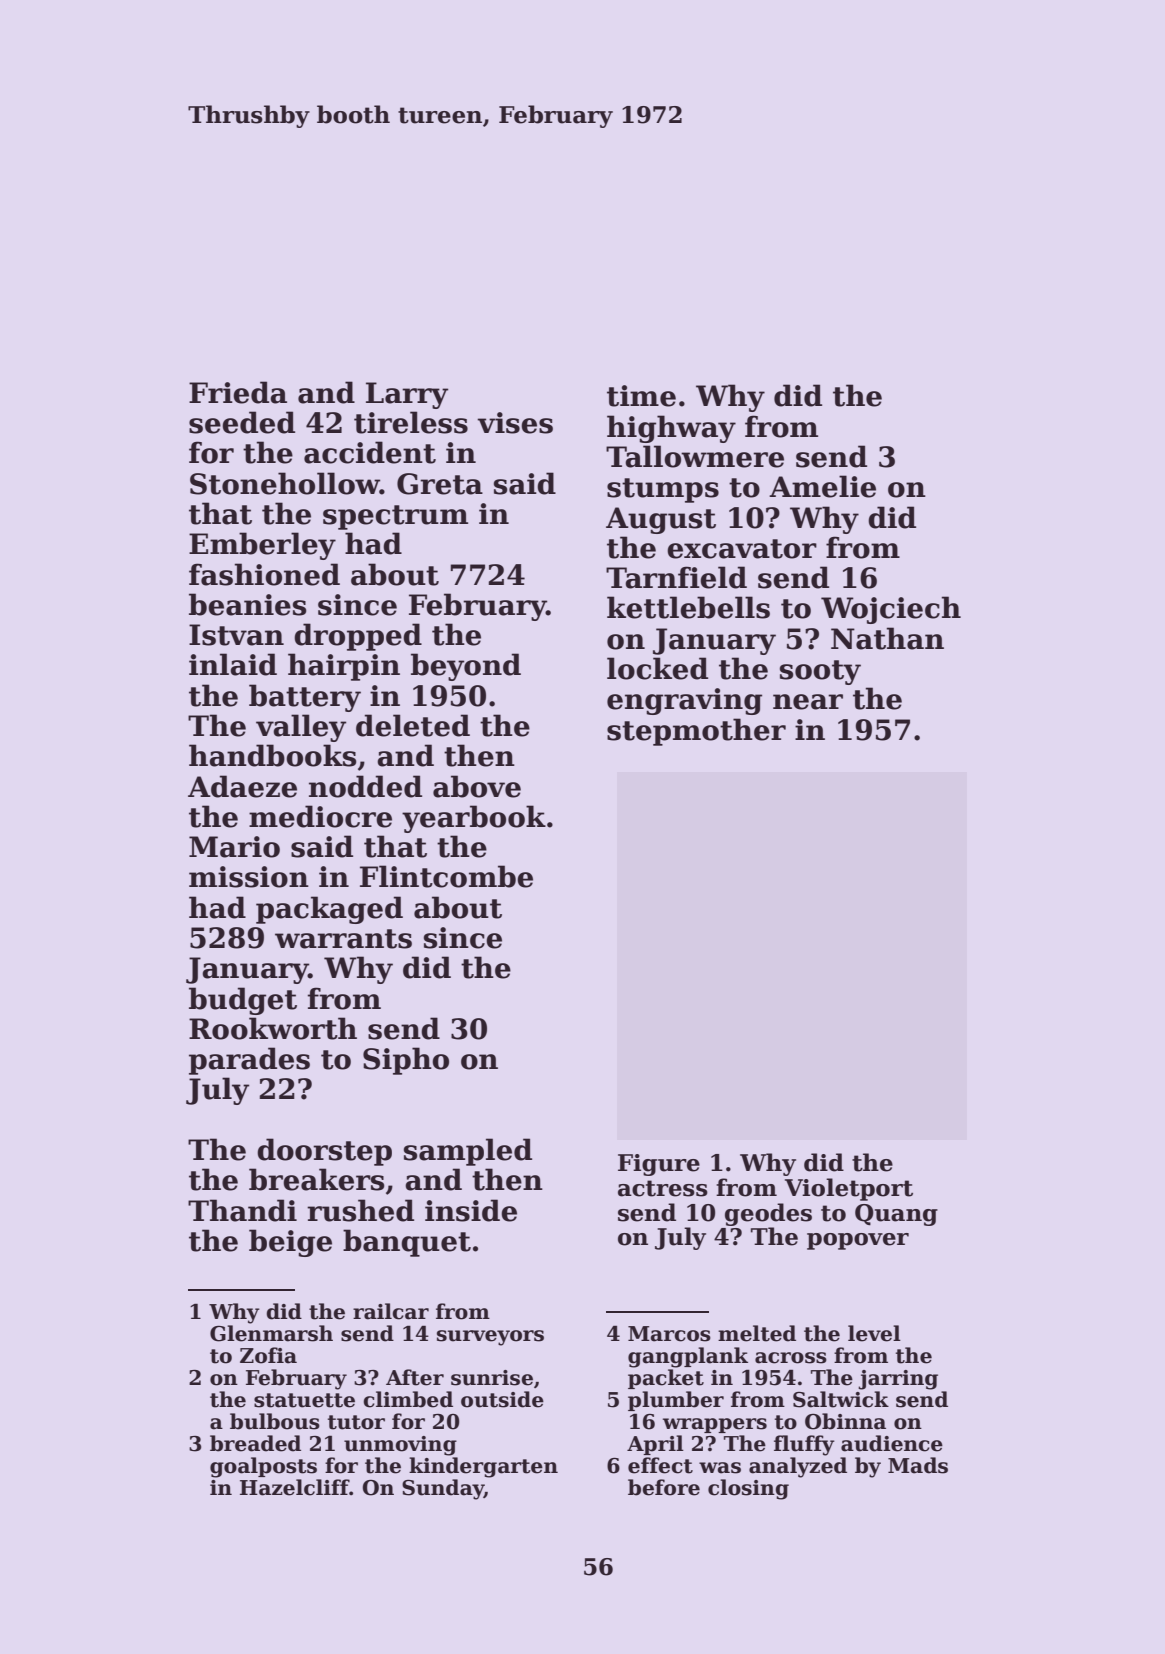  What do you see at coordinates (502, 1399) in the document?
I see `outside` at bounding box center [502, 1399].
